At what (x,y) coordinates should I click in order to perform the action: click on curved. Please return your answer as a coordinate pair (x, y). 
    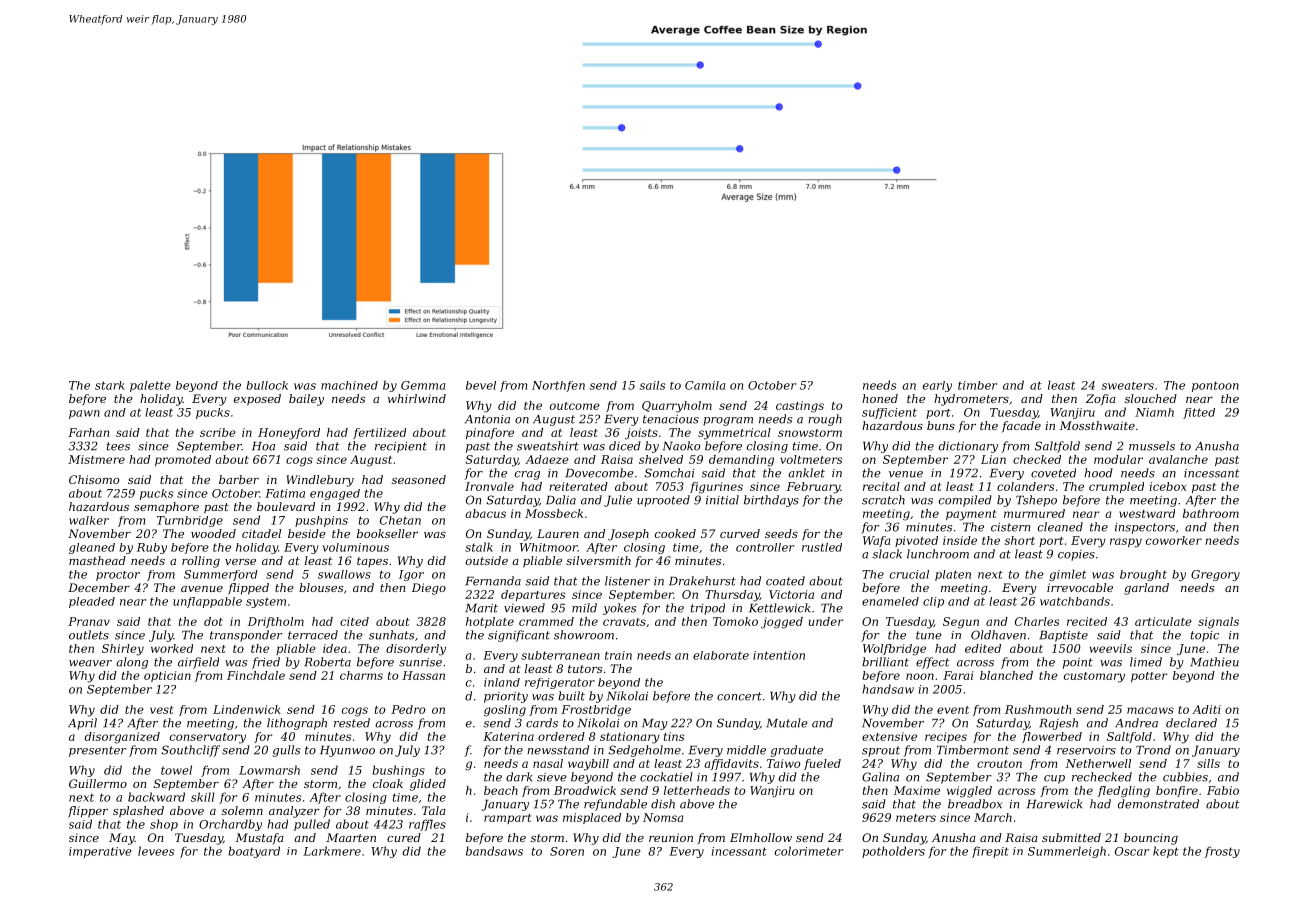
    Looking at the image, I should click on (740, 533).
